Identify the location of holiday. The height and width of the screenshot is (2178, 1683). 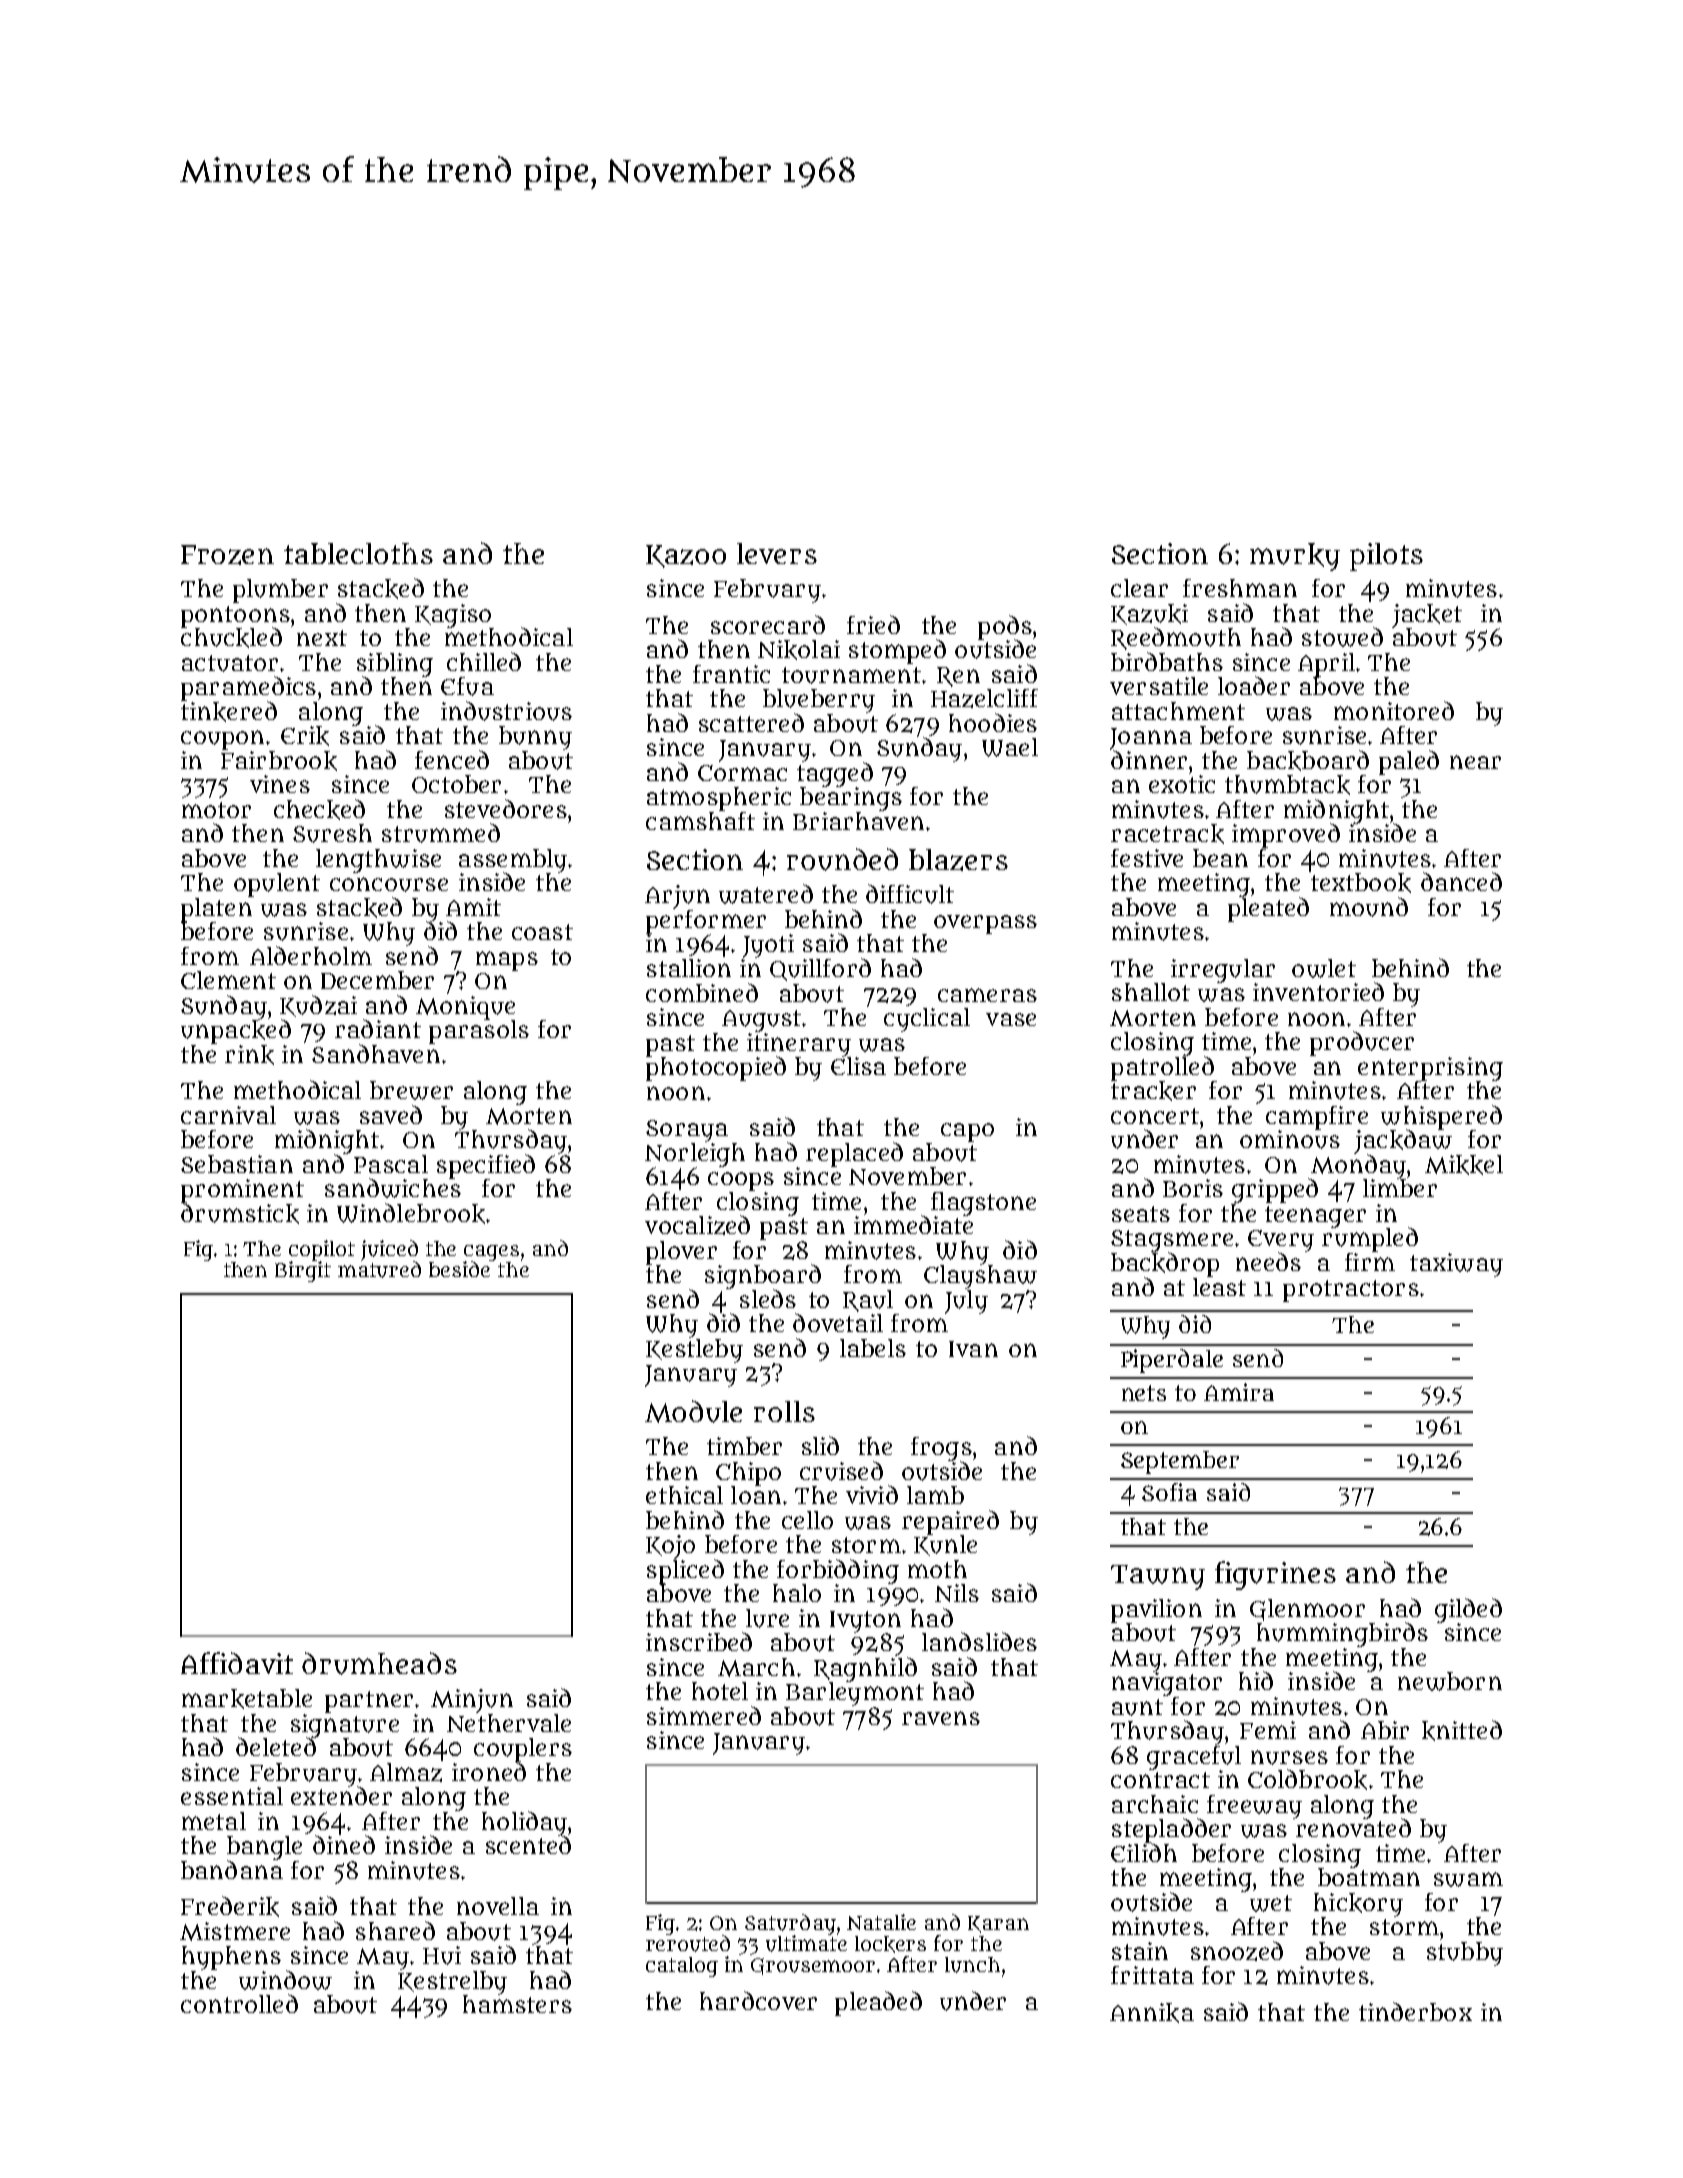
(524, 1823).
